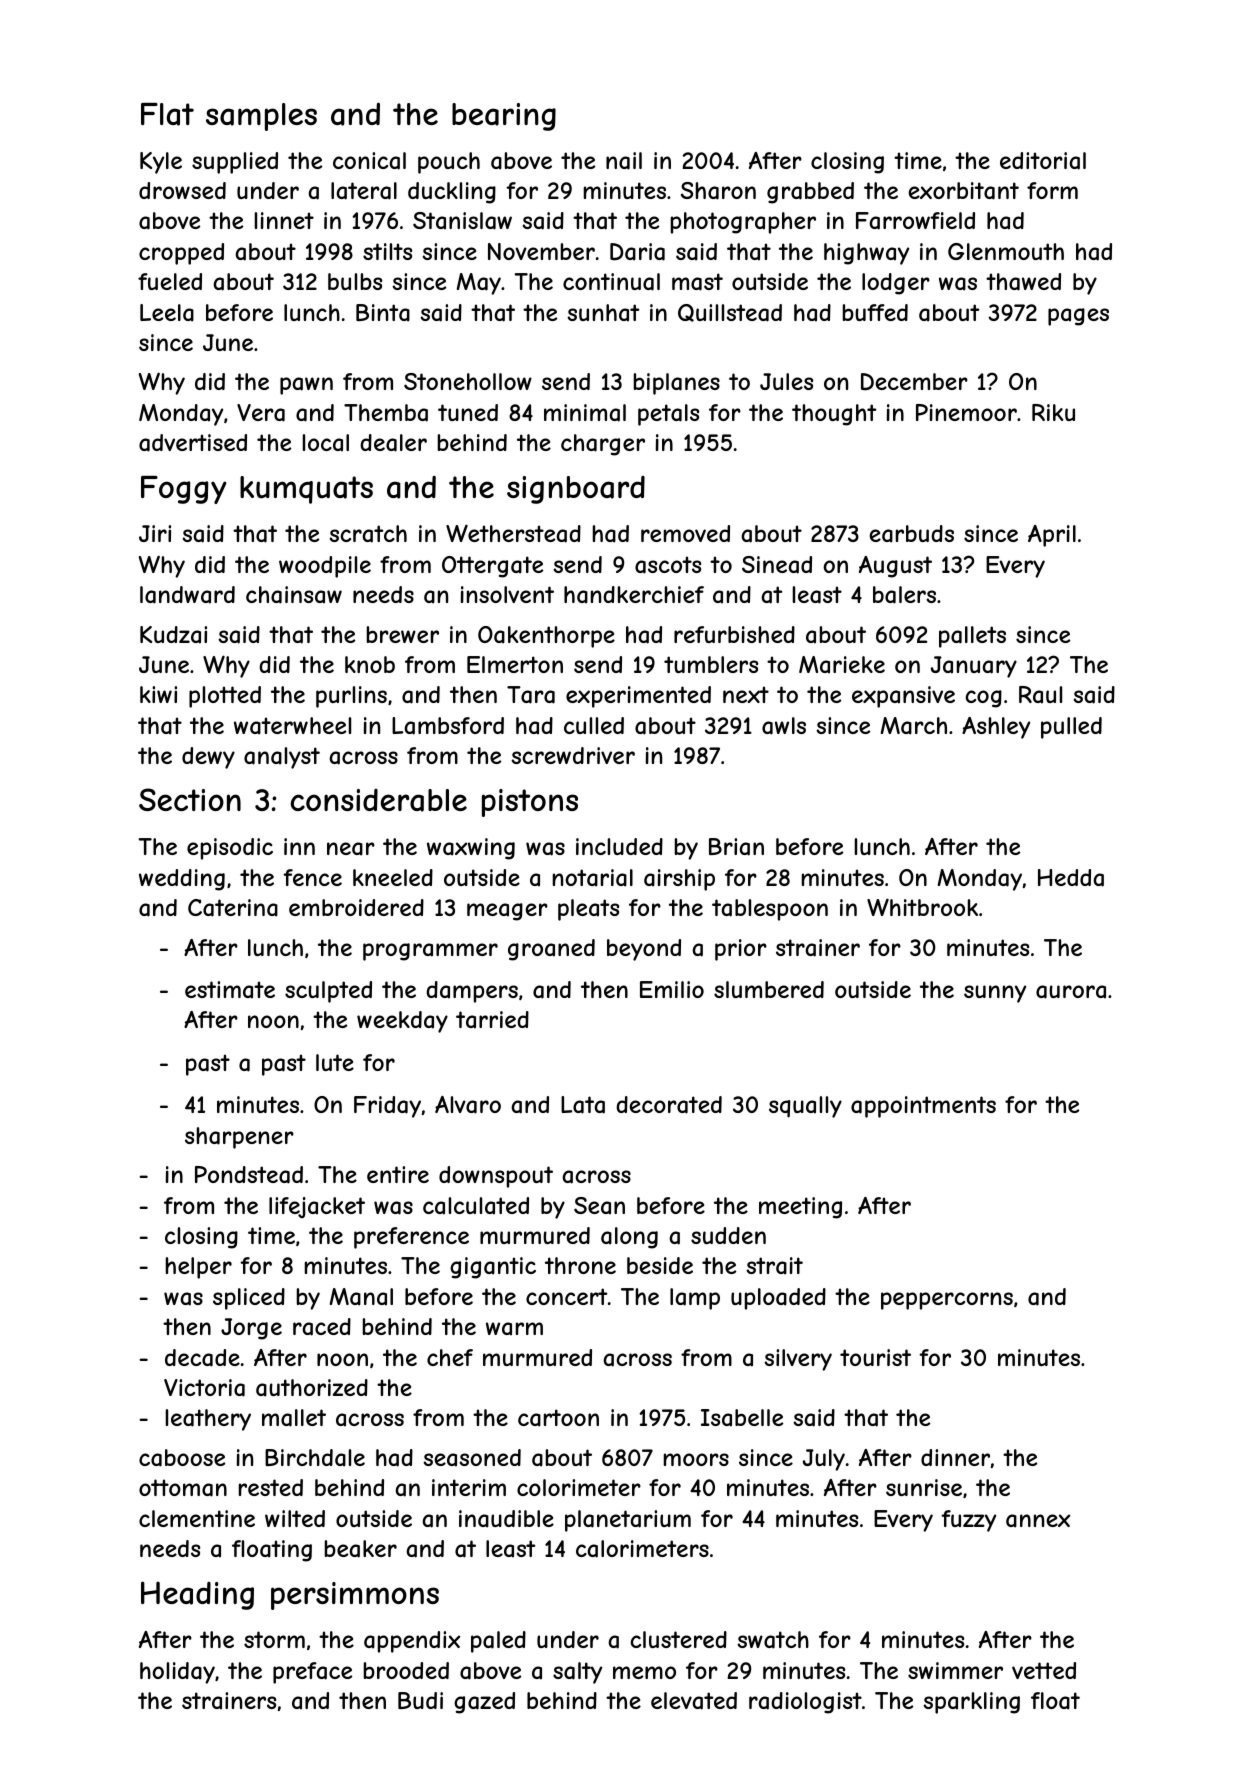  What do you see at coordinates (504, 117) in the screenshot?
I see `bearing` at bounding box center [504, 117].
